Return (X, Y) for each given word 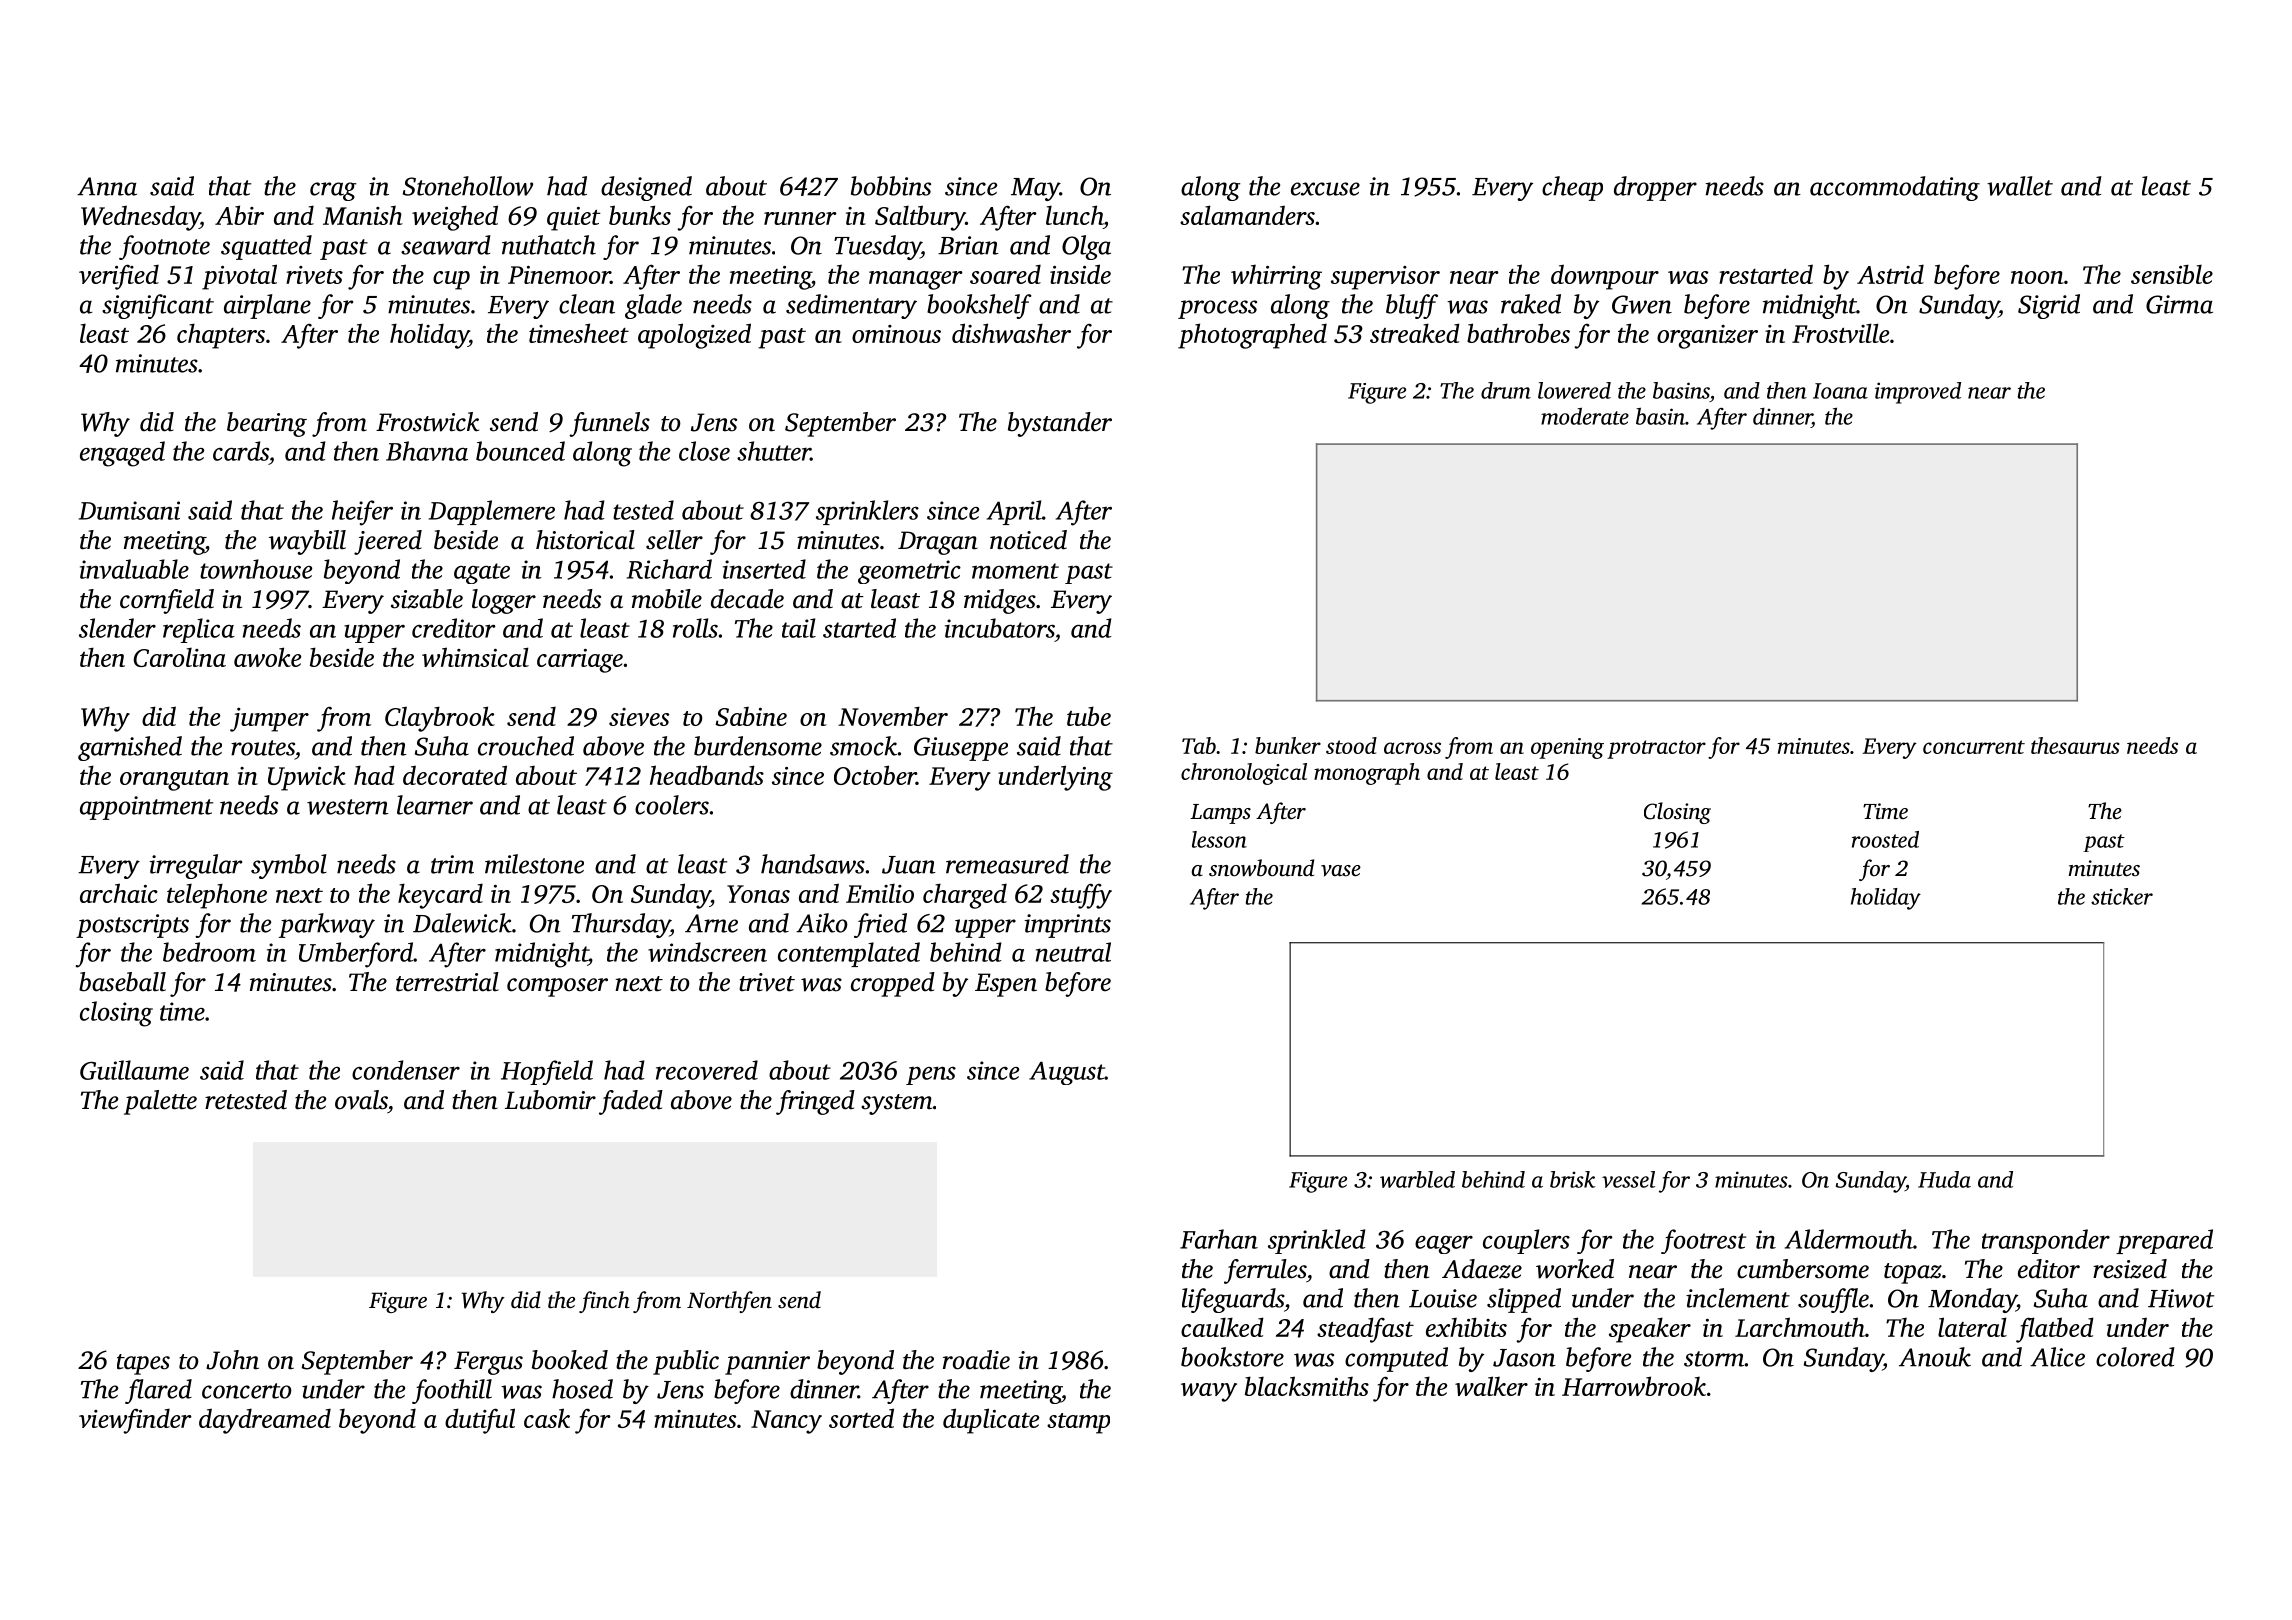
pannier (767, 1363)
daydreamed (265, 1421)
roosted (1885, 839)
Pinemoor (559, 275)
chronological (1244, 774)
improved (1918, 393)
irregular (196, 866)
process (1217, 309)
